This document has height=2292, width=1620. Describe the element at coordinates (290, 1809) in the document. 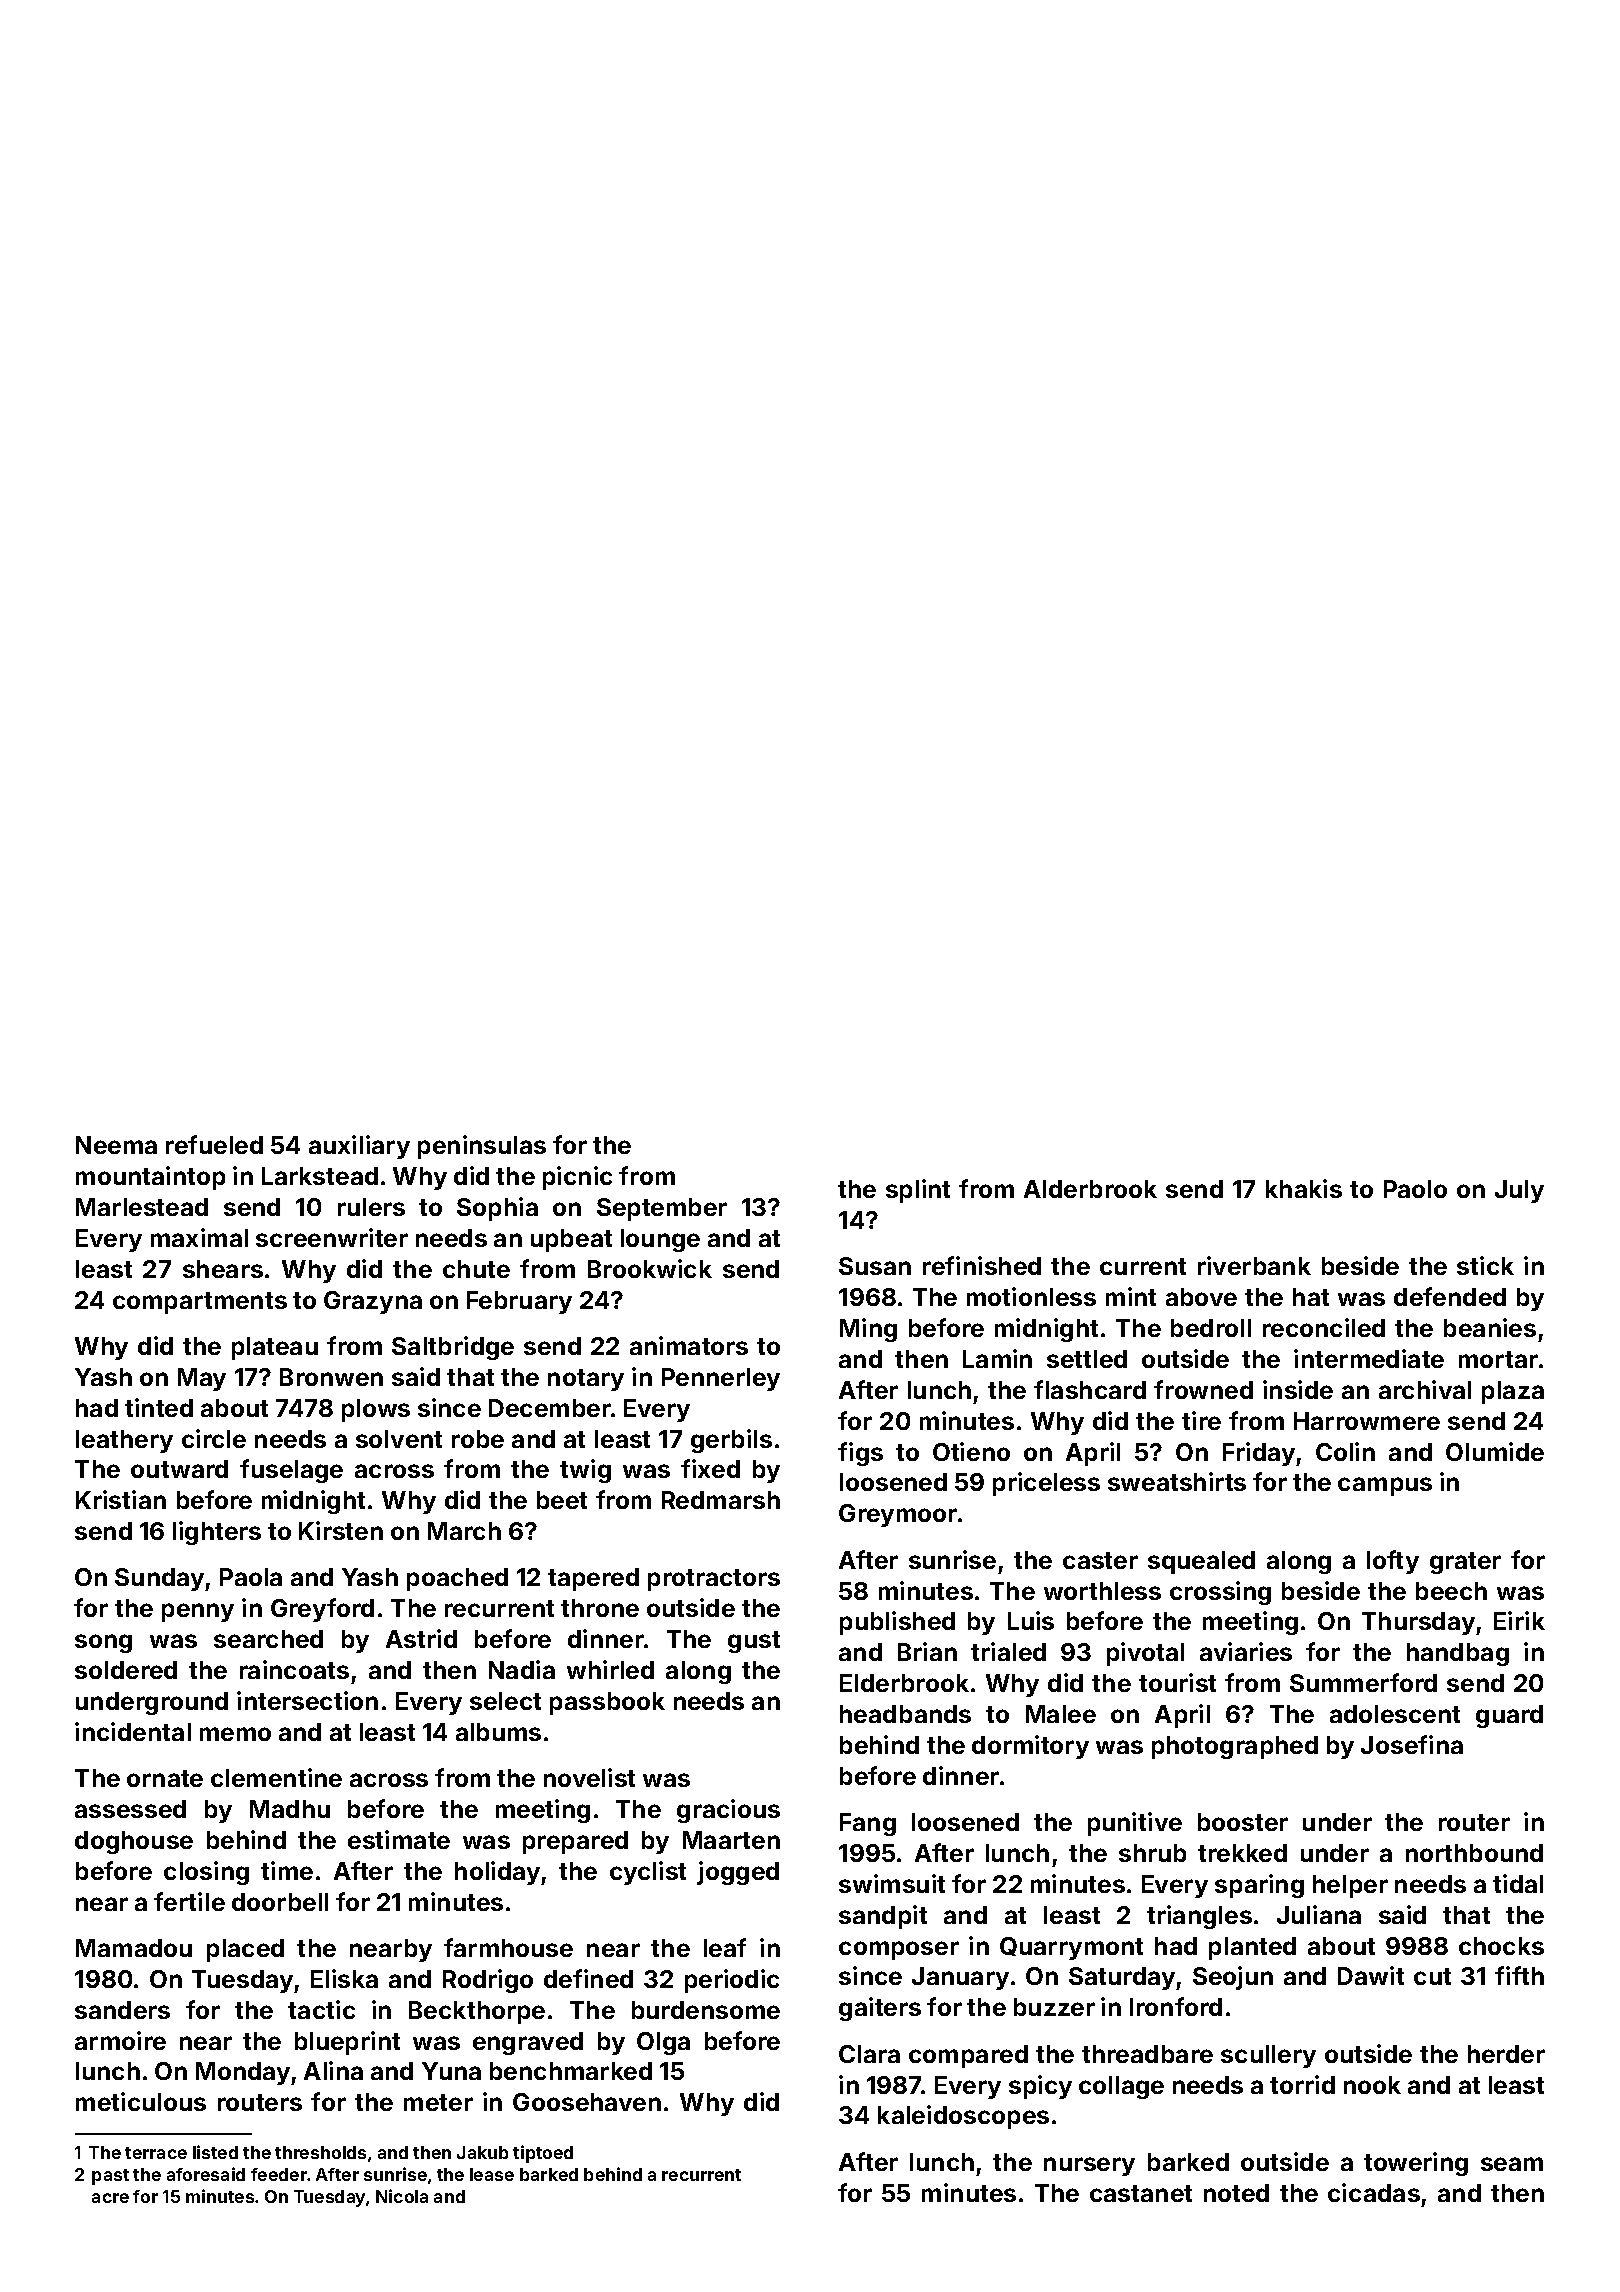

I see `Madhu` at that location.
